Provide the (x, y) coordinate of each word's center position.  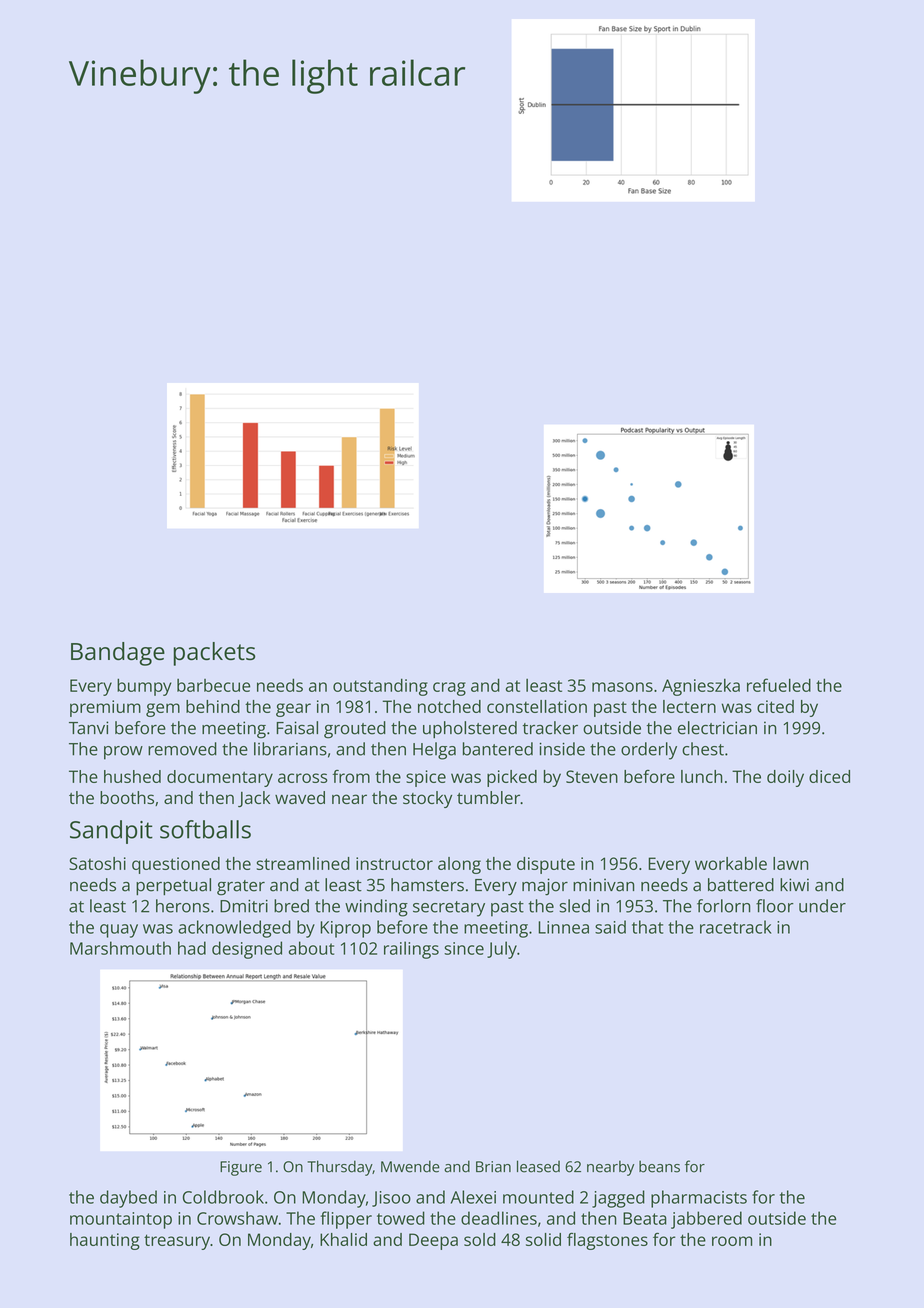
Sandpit (111, 832)
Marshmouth (120, 948)
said (610, 927)
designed (247, 950)
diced (829, 776)
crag (449, 689)
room (732, 1241)
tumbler (488, 797)
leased (538, 1166)
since (464, 948)
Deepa (433, 1241)
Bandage (118, 654)
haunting (105, 1241)
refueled (779, 685)
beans (659, 1166)
